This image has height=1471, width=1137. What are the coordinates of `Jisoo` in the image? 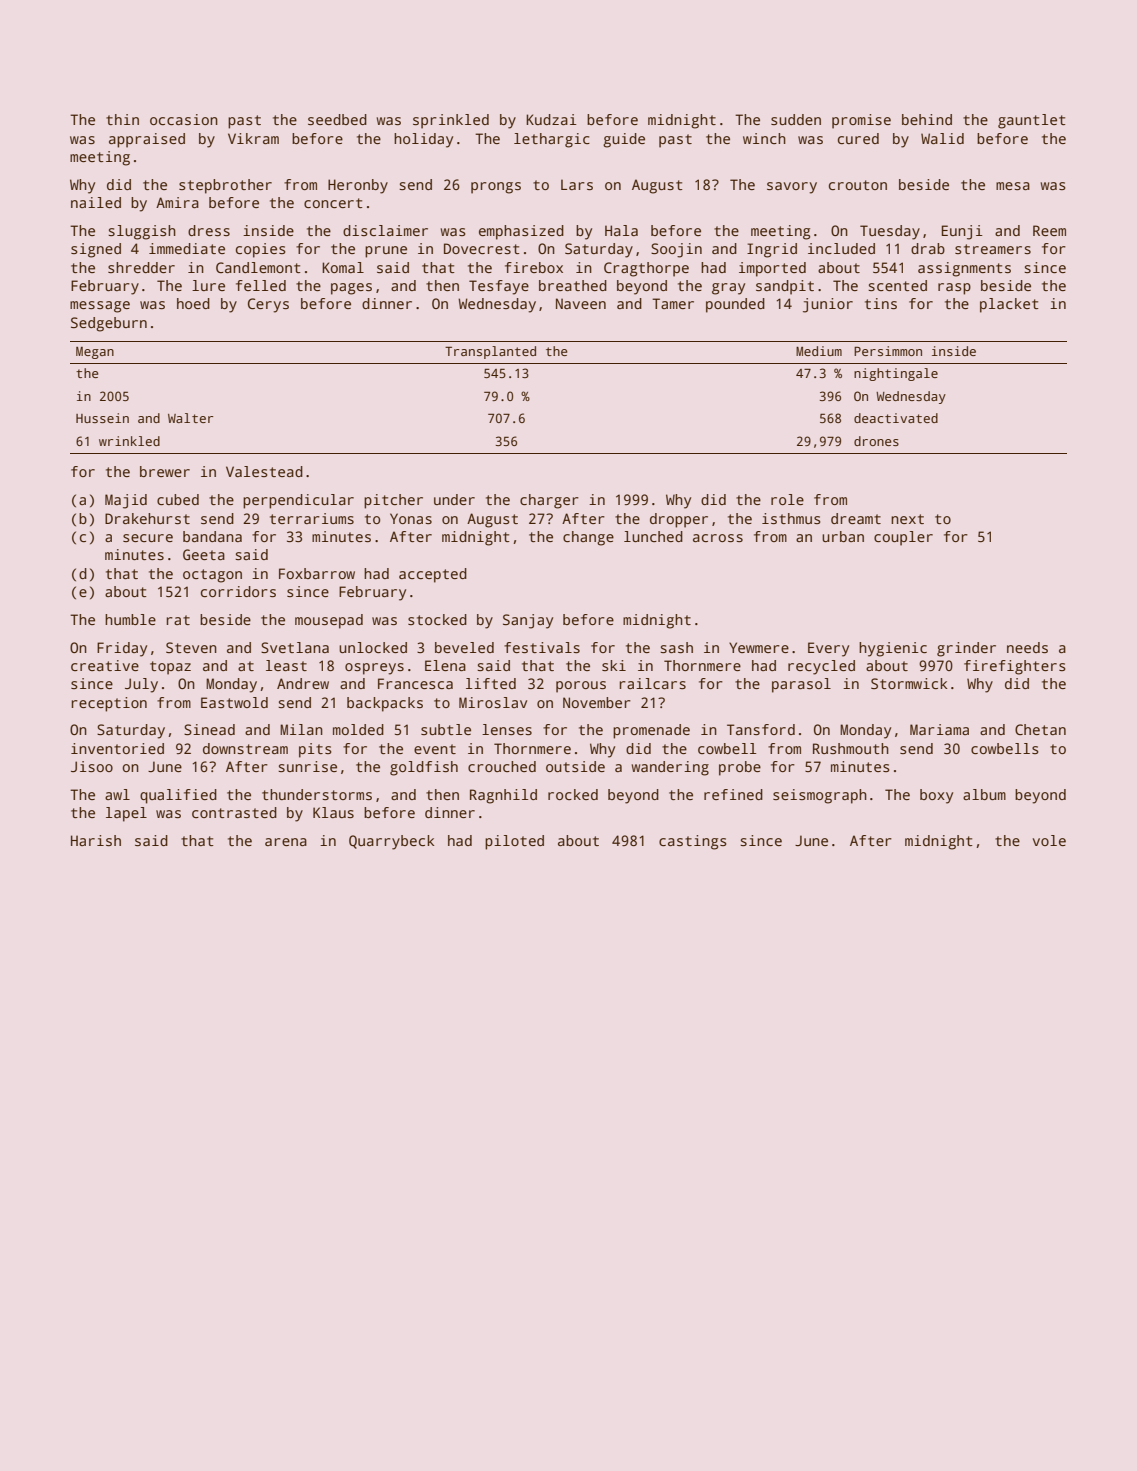 It's located at (92, 766).
